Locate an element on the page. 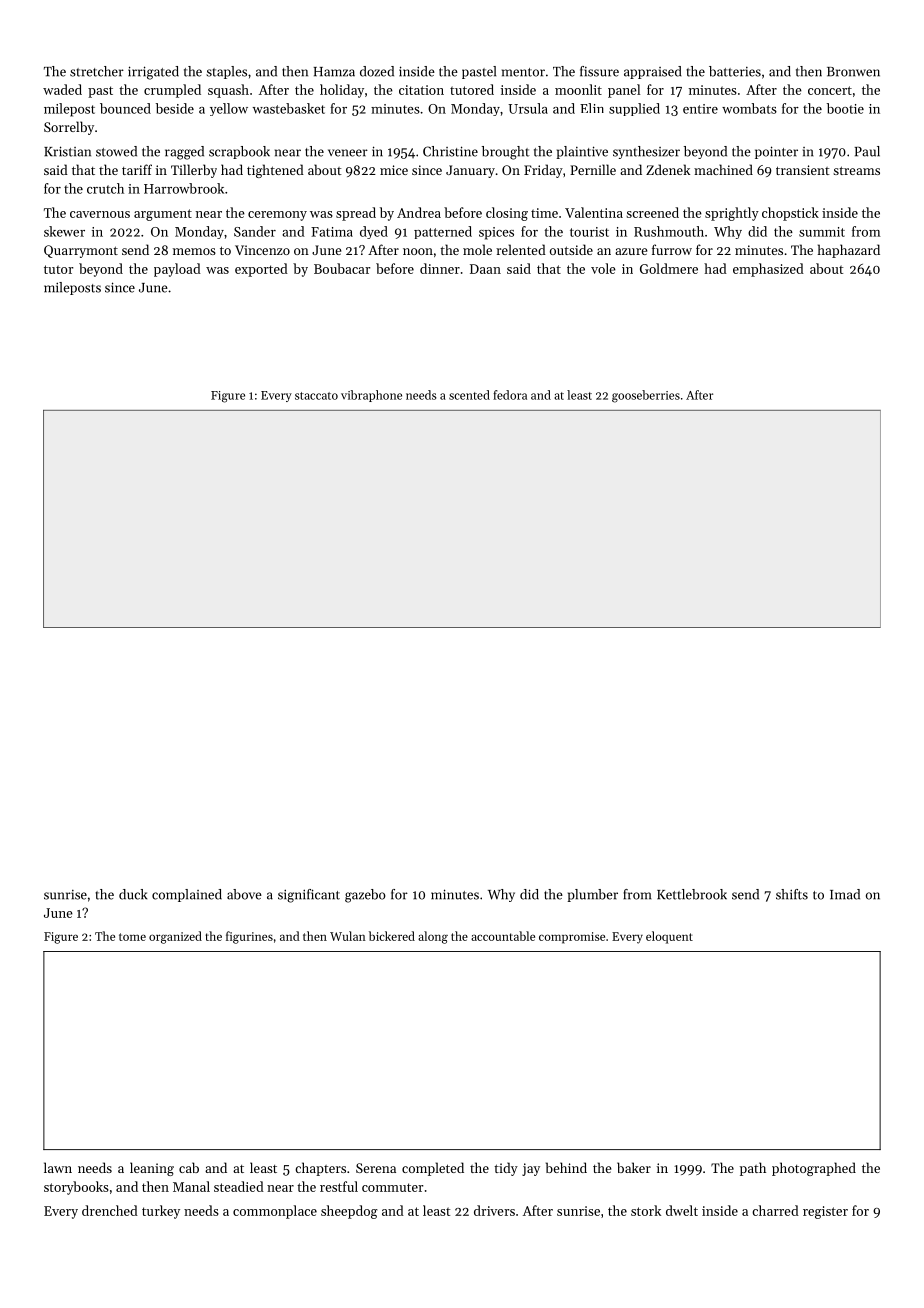  streams is located at coordinates (856, 170).
